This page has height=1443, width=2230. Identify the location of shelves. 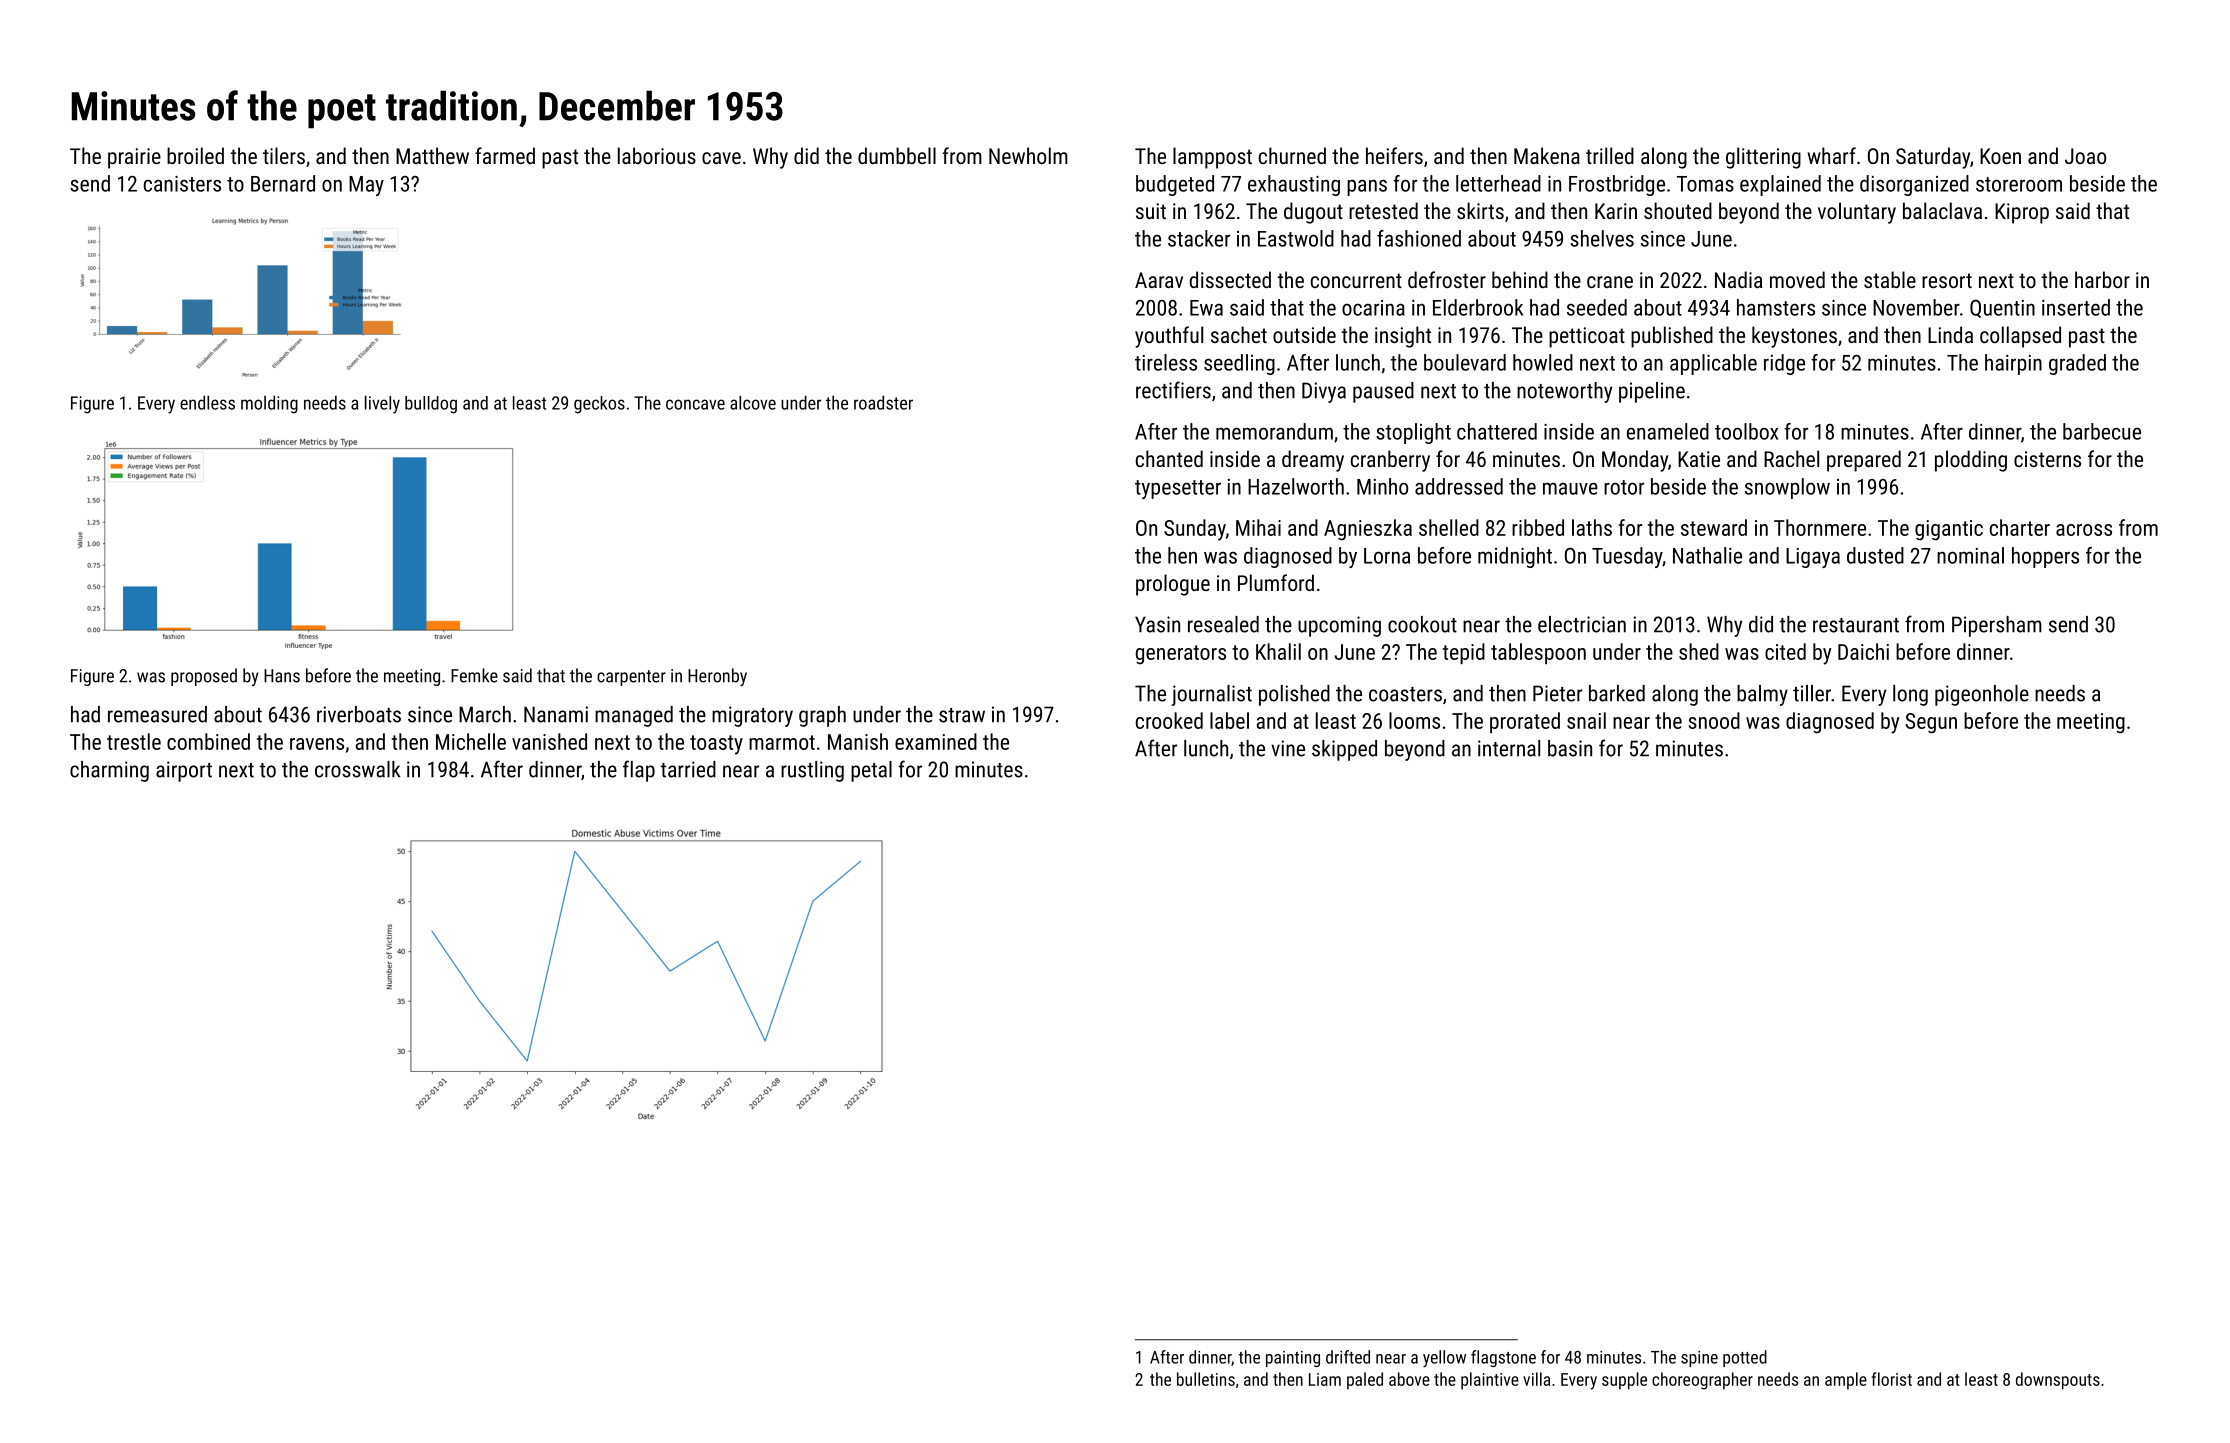
(1602, 238).
